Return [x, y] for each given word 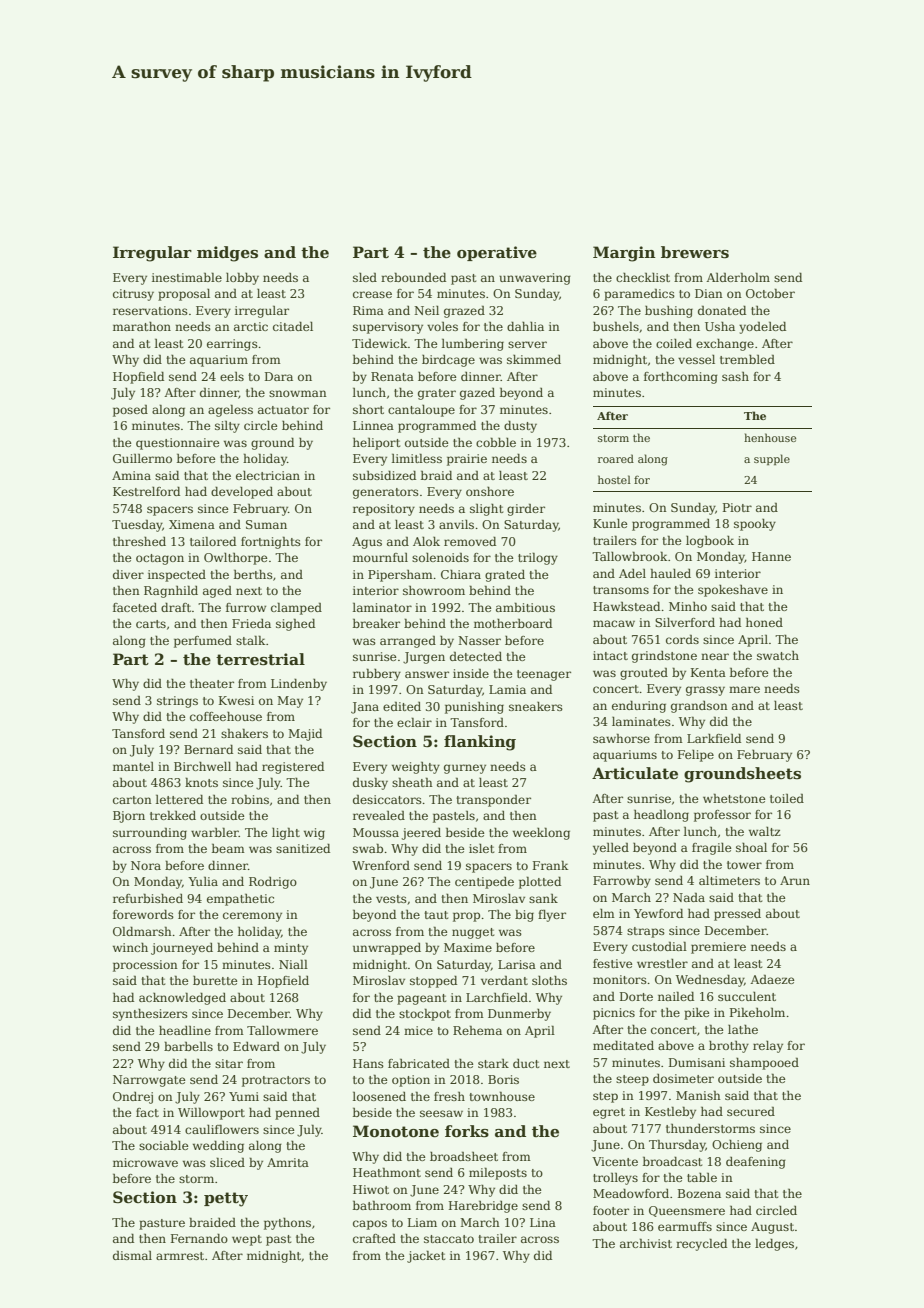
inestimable [187, 277]
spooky [755, 525]
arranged [408, 641]
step [605, 1097]
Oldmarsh [142, 931]
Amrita [288, 1162]
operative [497, 253]
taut [436, 915]
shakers [244, 733]
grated [505, 576]
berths [253, 574]
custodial [659, 946]
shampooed [764, 1063]
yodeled [762, 327]
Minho [688, 606]
